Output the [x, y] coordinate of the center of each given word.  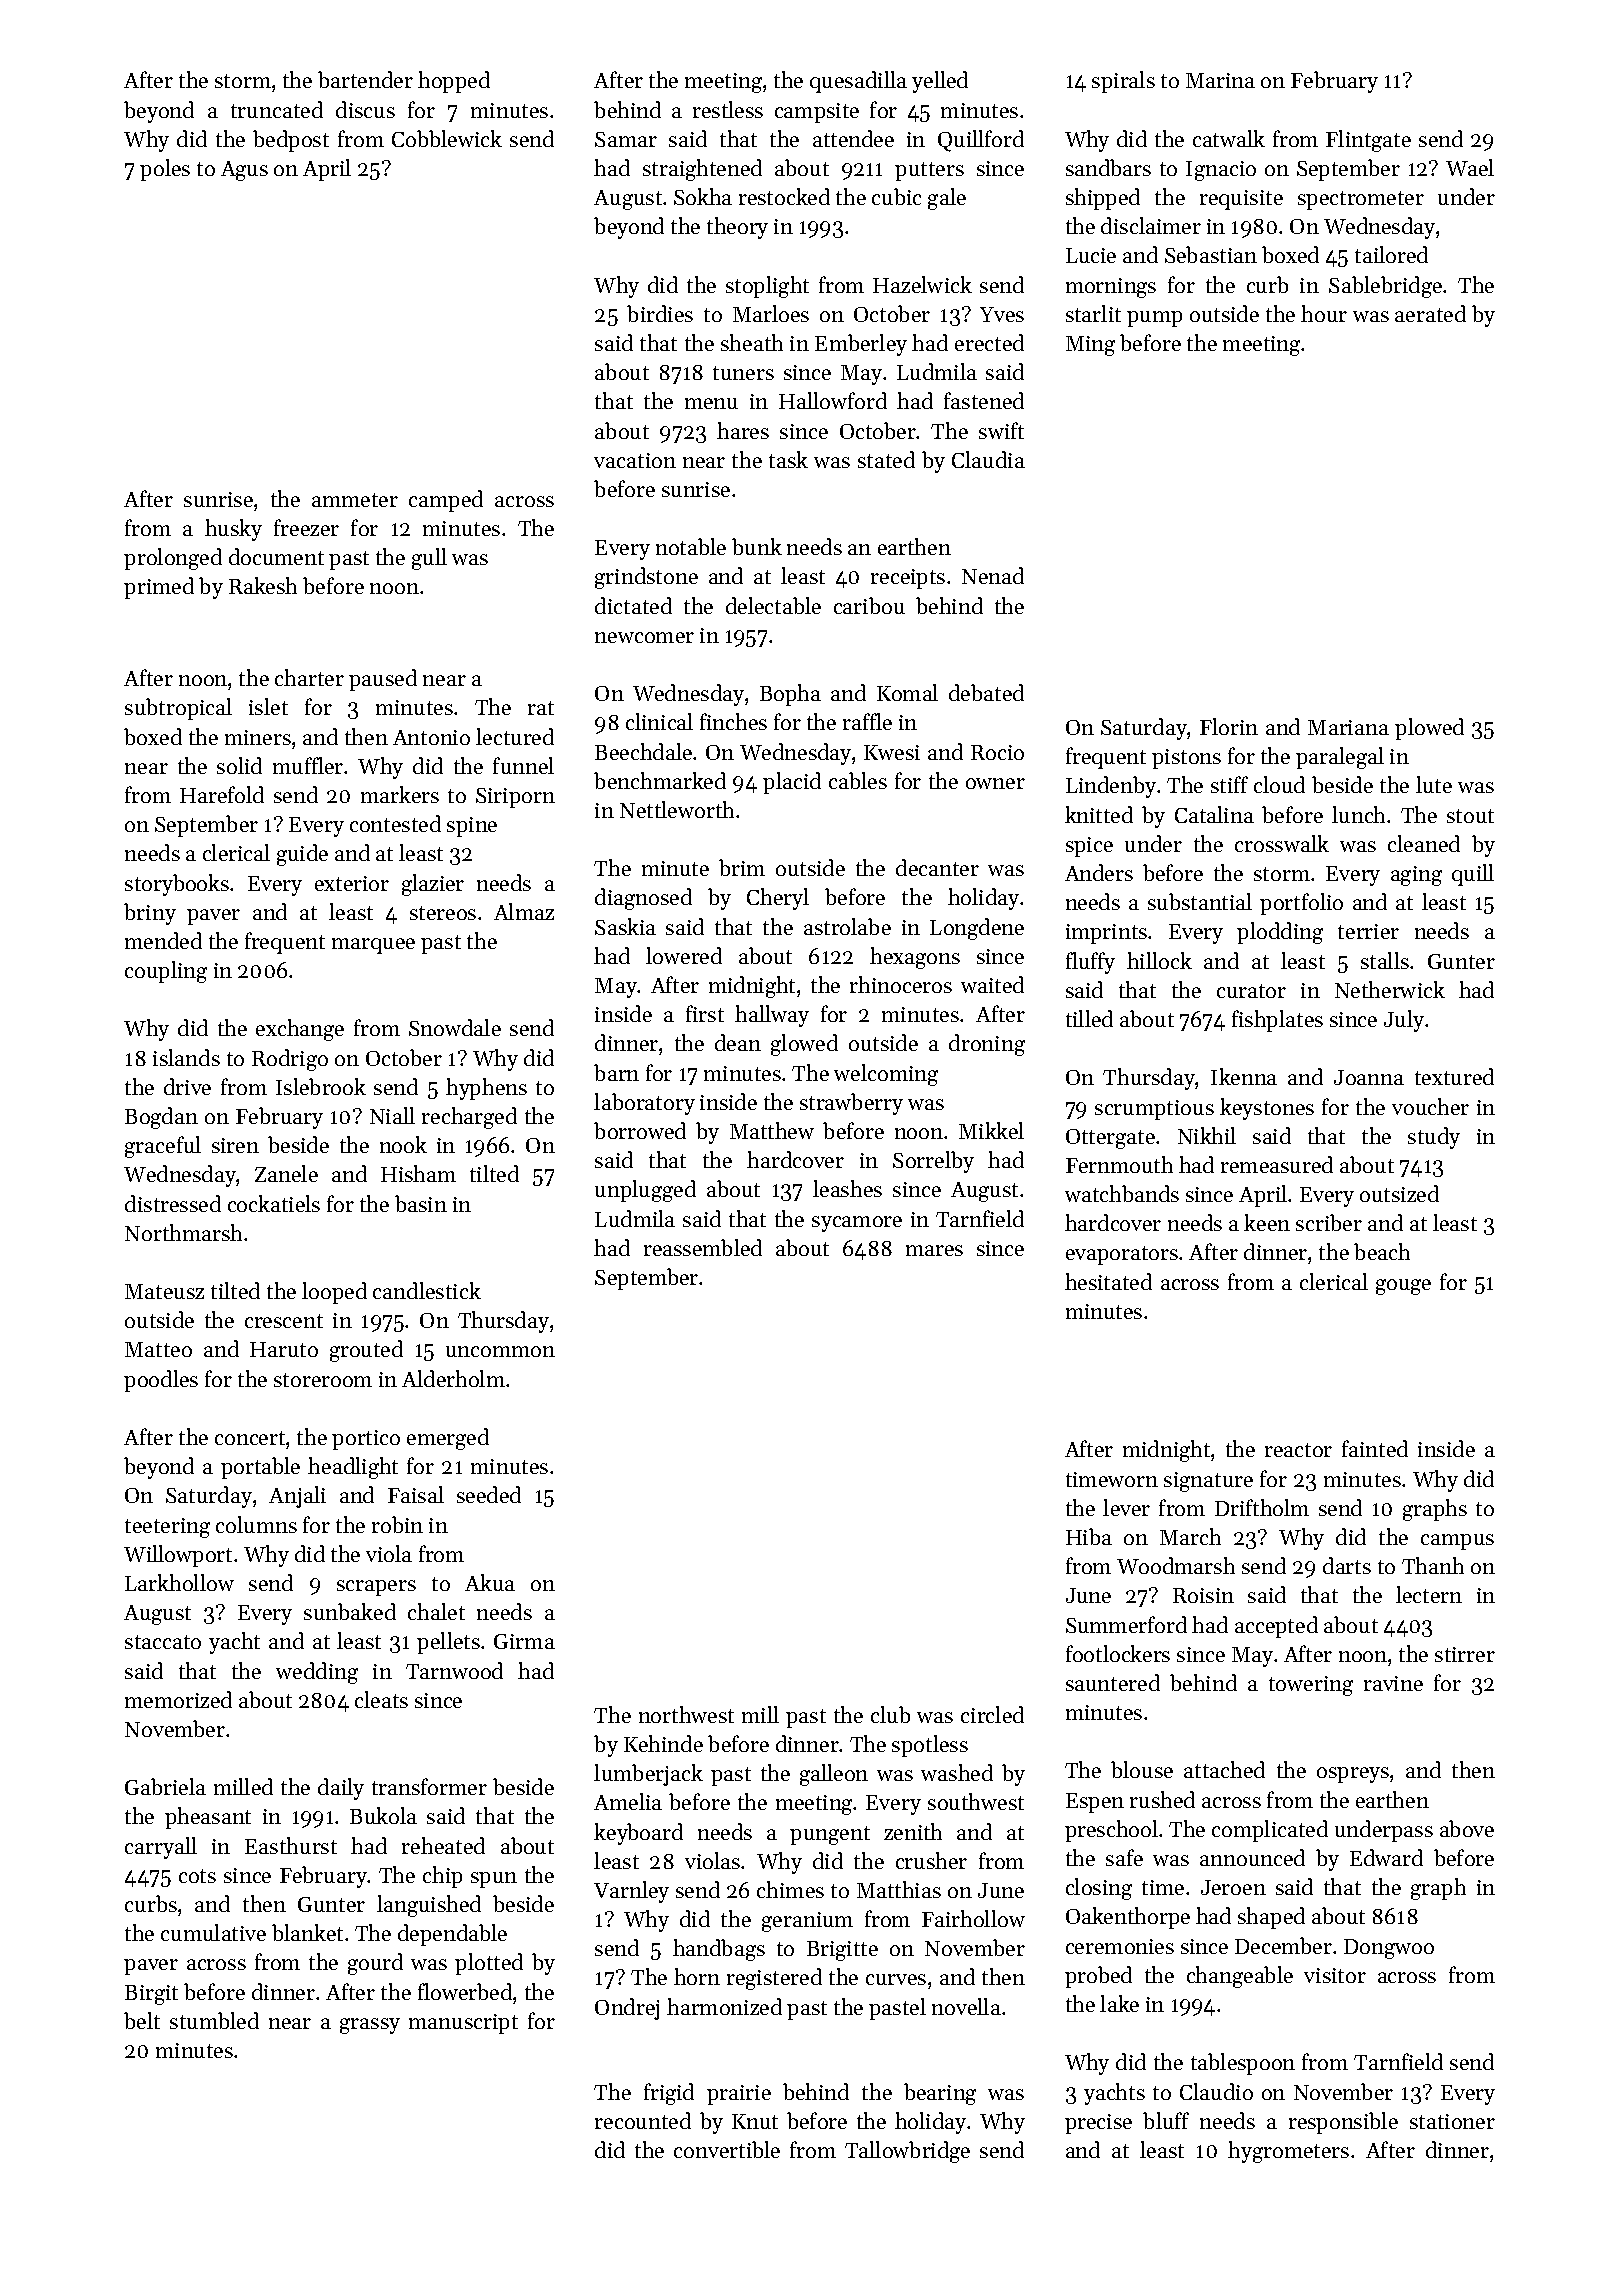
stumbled [214, 2020]
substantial [1200, 901]
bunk [757, 546]
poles [165, 170]
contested [395, 823]
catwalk [1229, 138]
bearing [940, 2094]
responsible [1343, 2123]
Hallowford [833, 400]
